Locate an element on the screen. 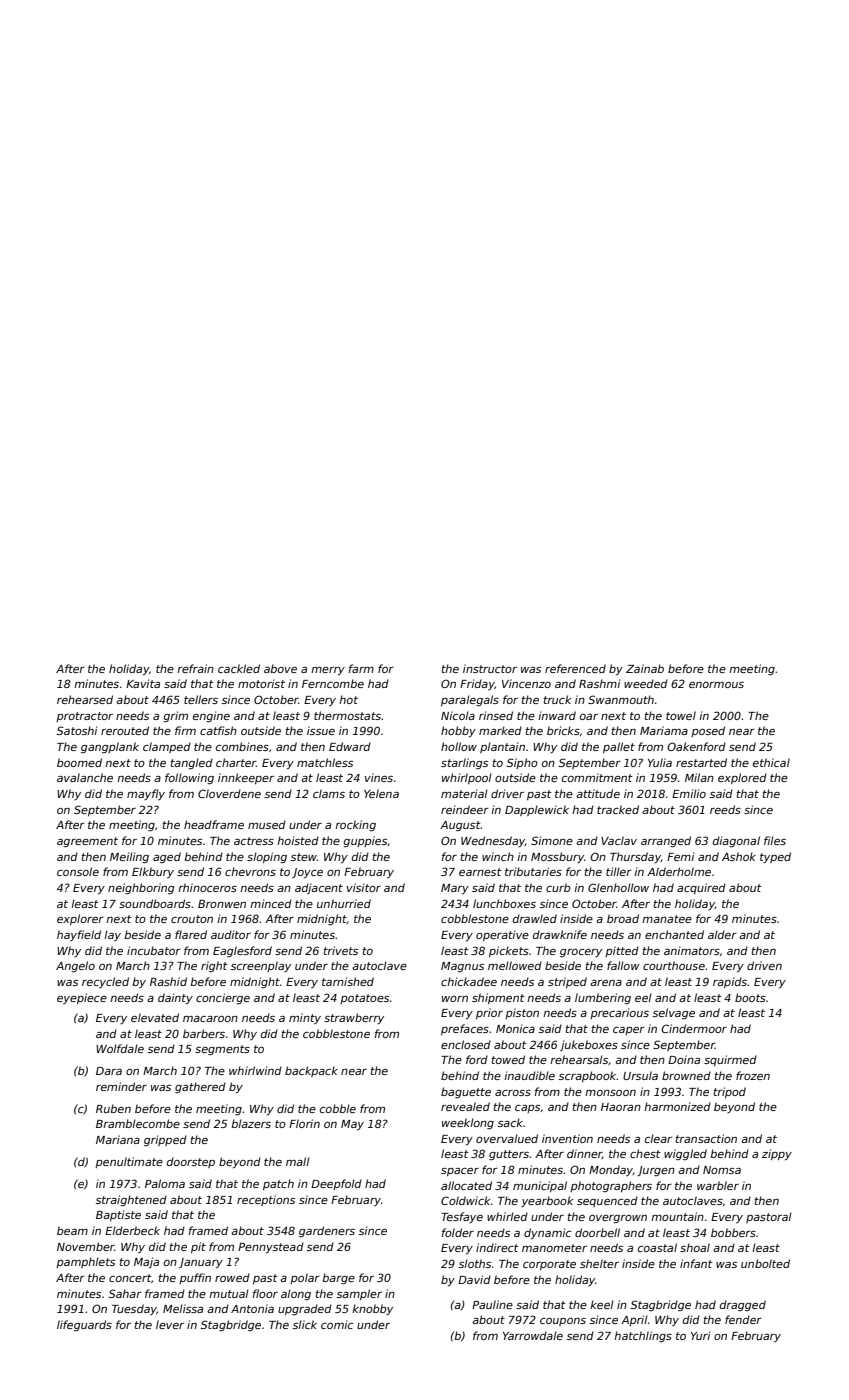  driven is located at coordinates (764, 965).
